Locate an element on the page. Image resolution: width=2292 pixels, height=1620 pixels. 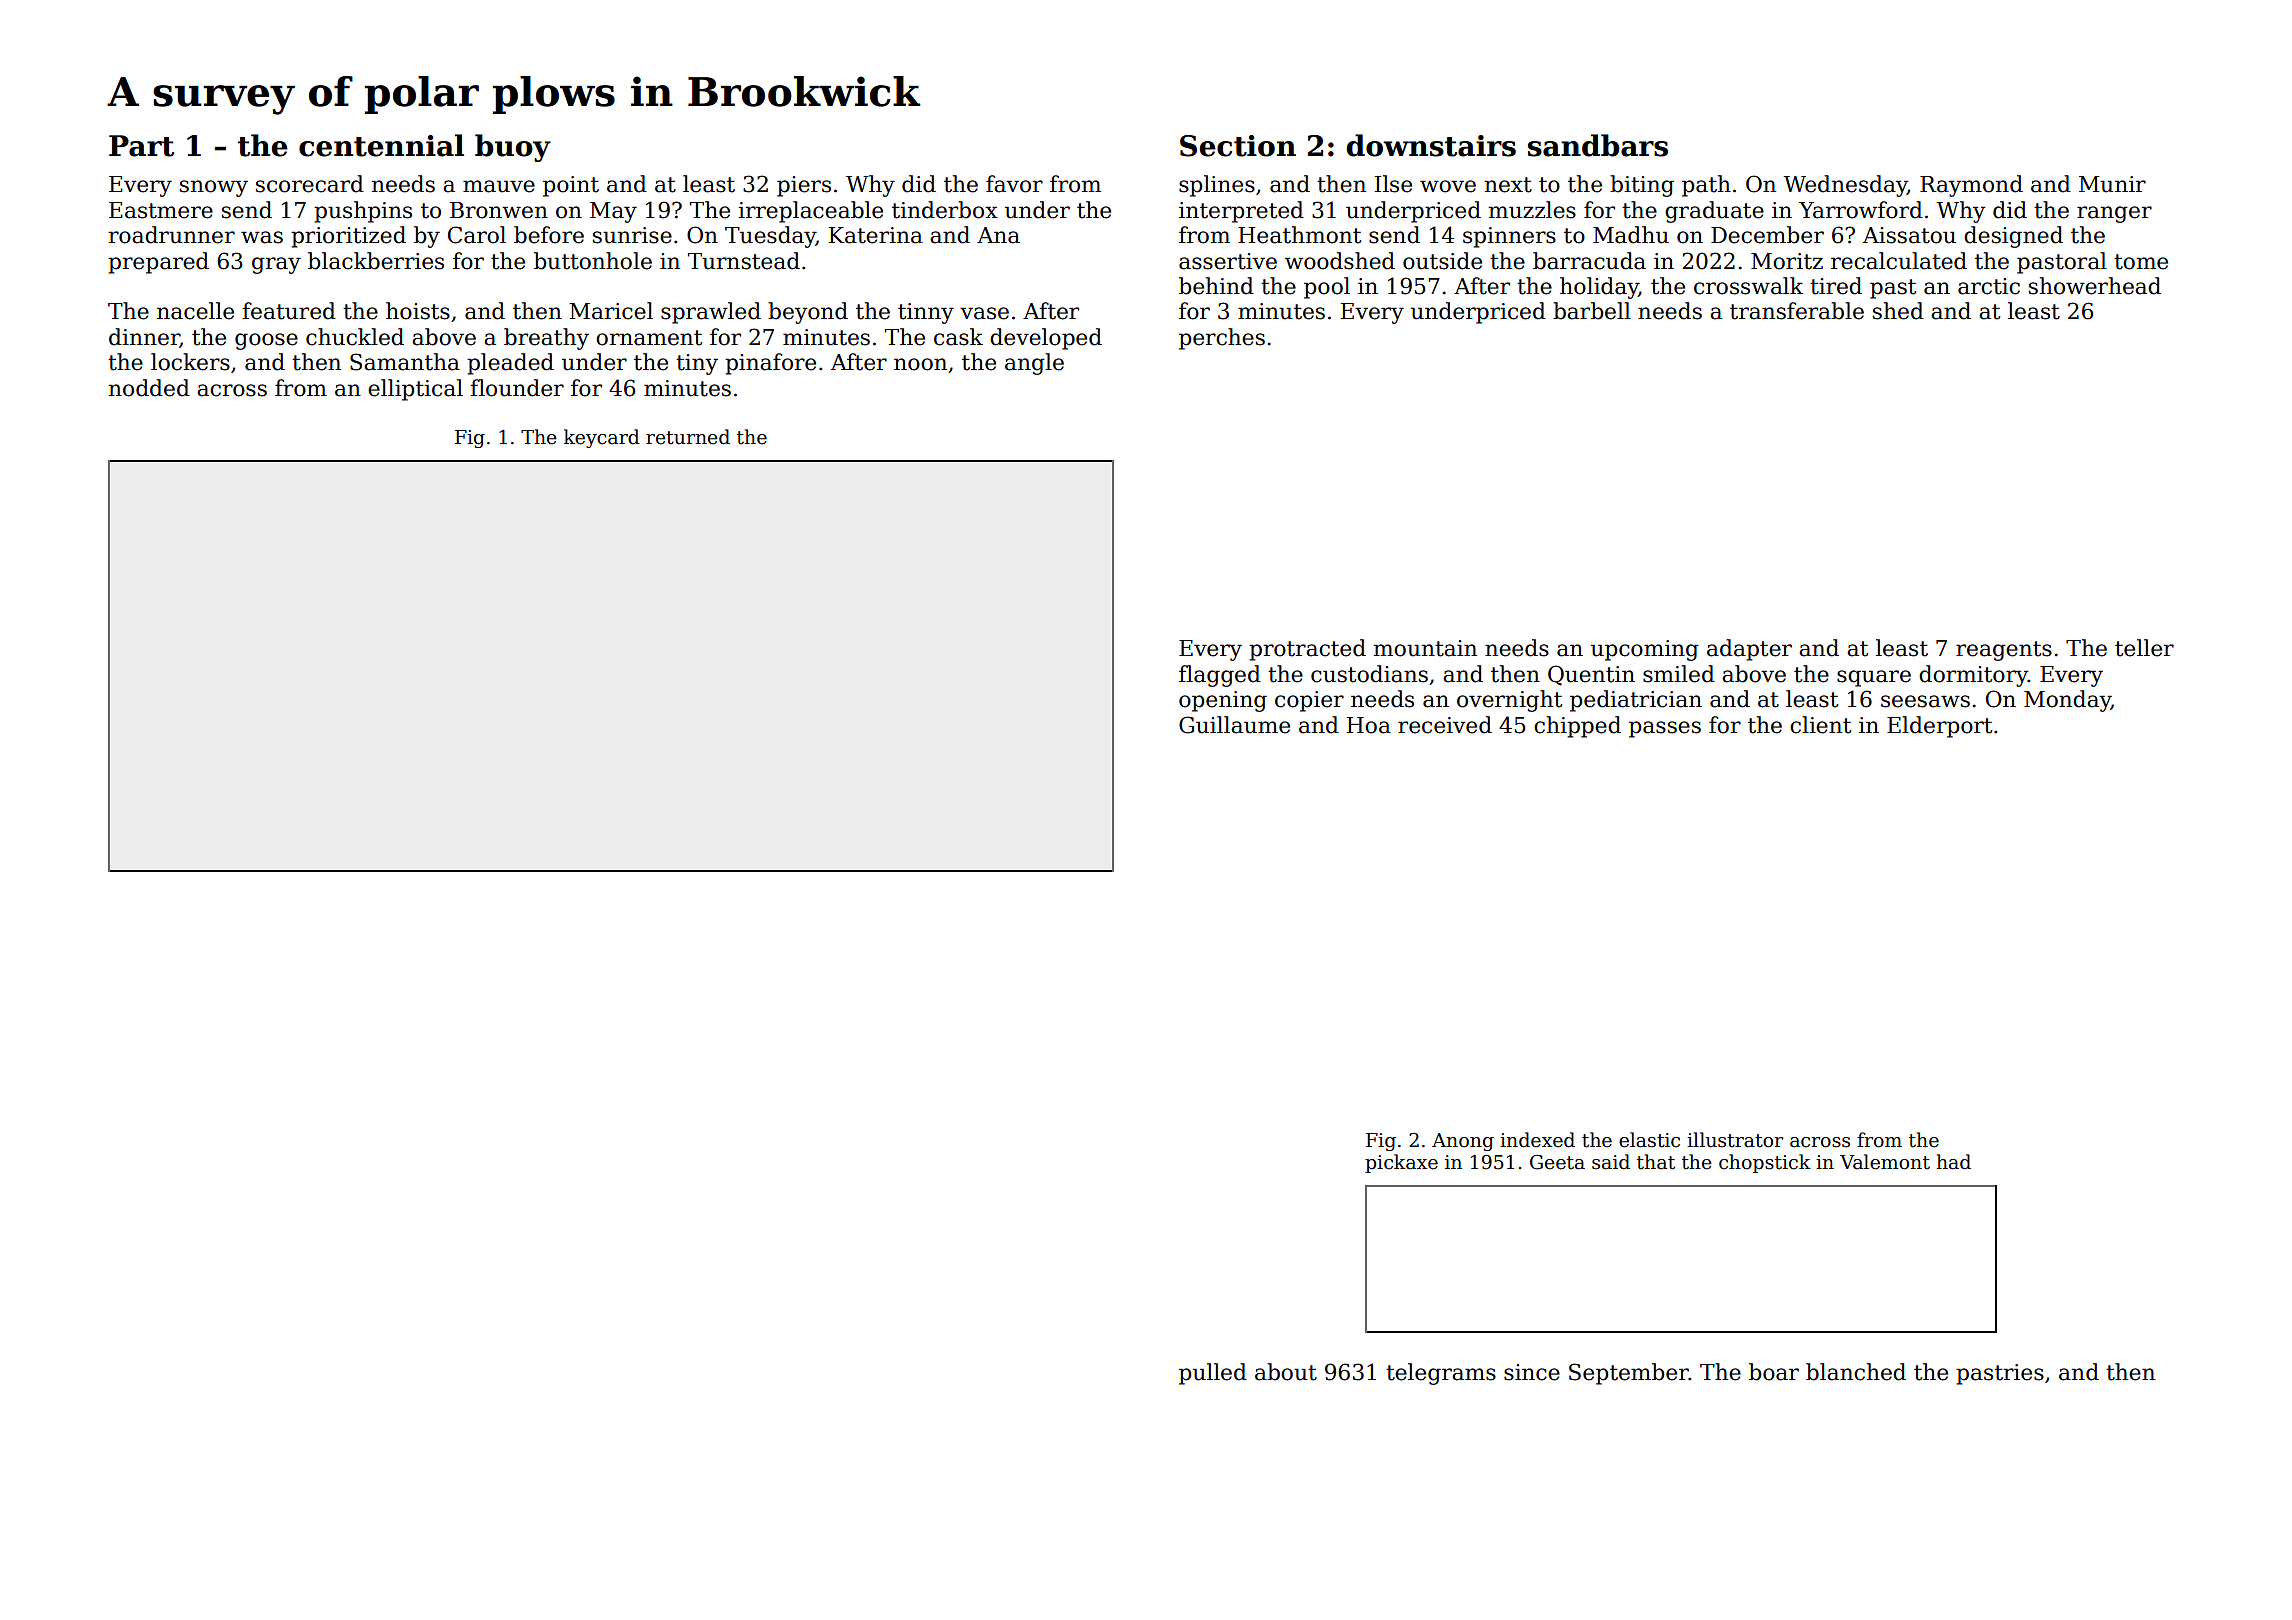
mountain is located at coordinates (1425, 648).
